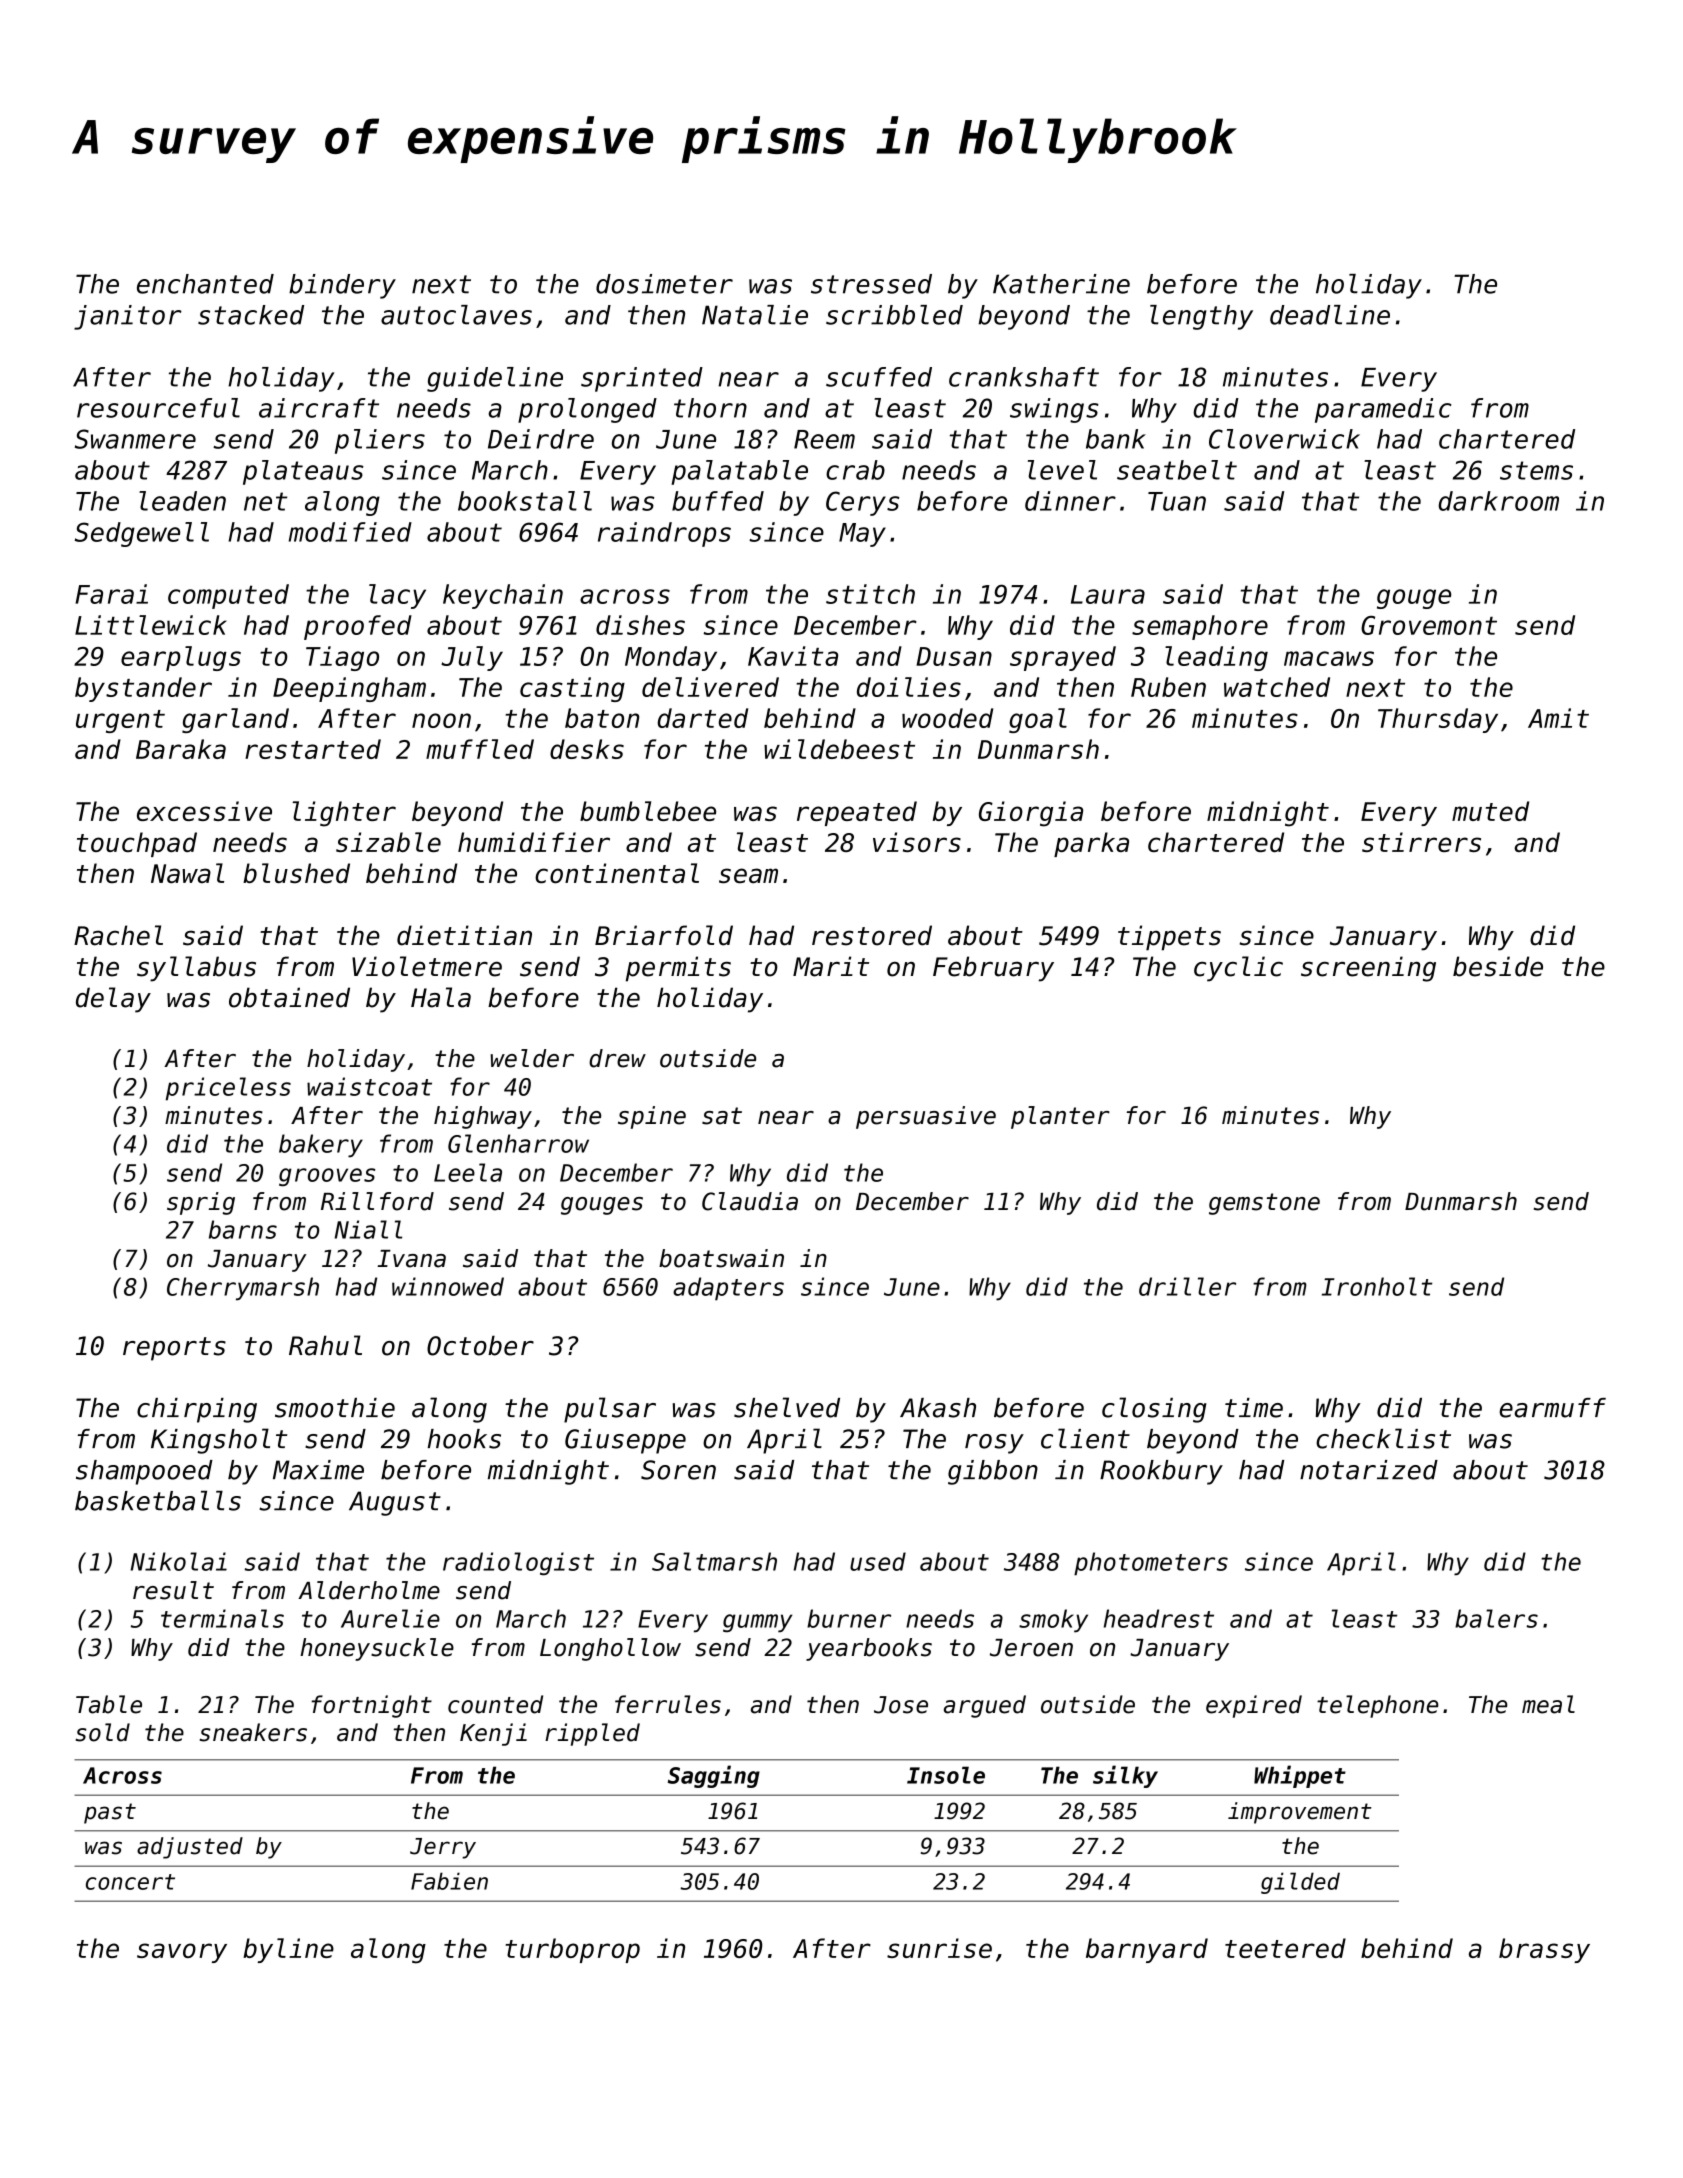  I want to click on sunrise, so click(939, 1948).
